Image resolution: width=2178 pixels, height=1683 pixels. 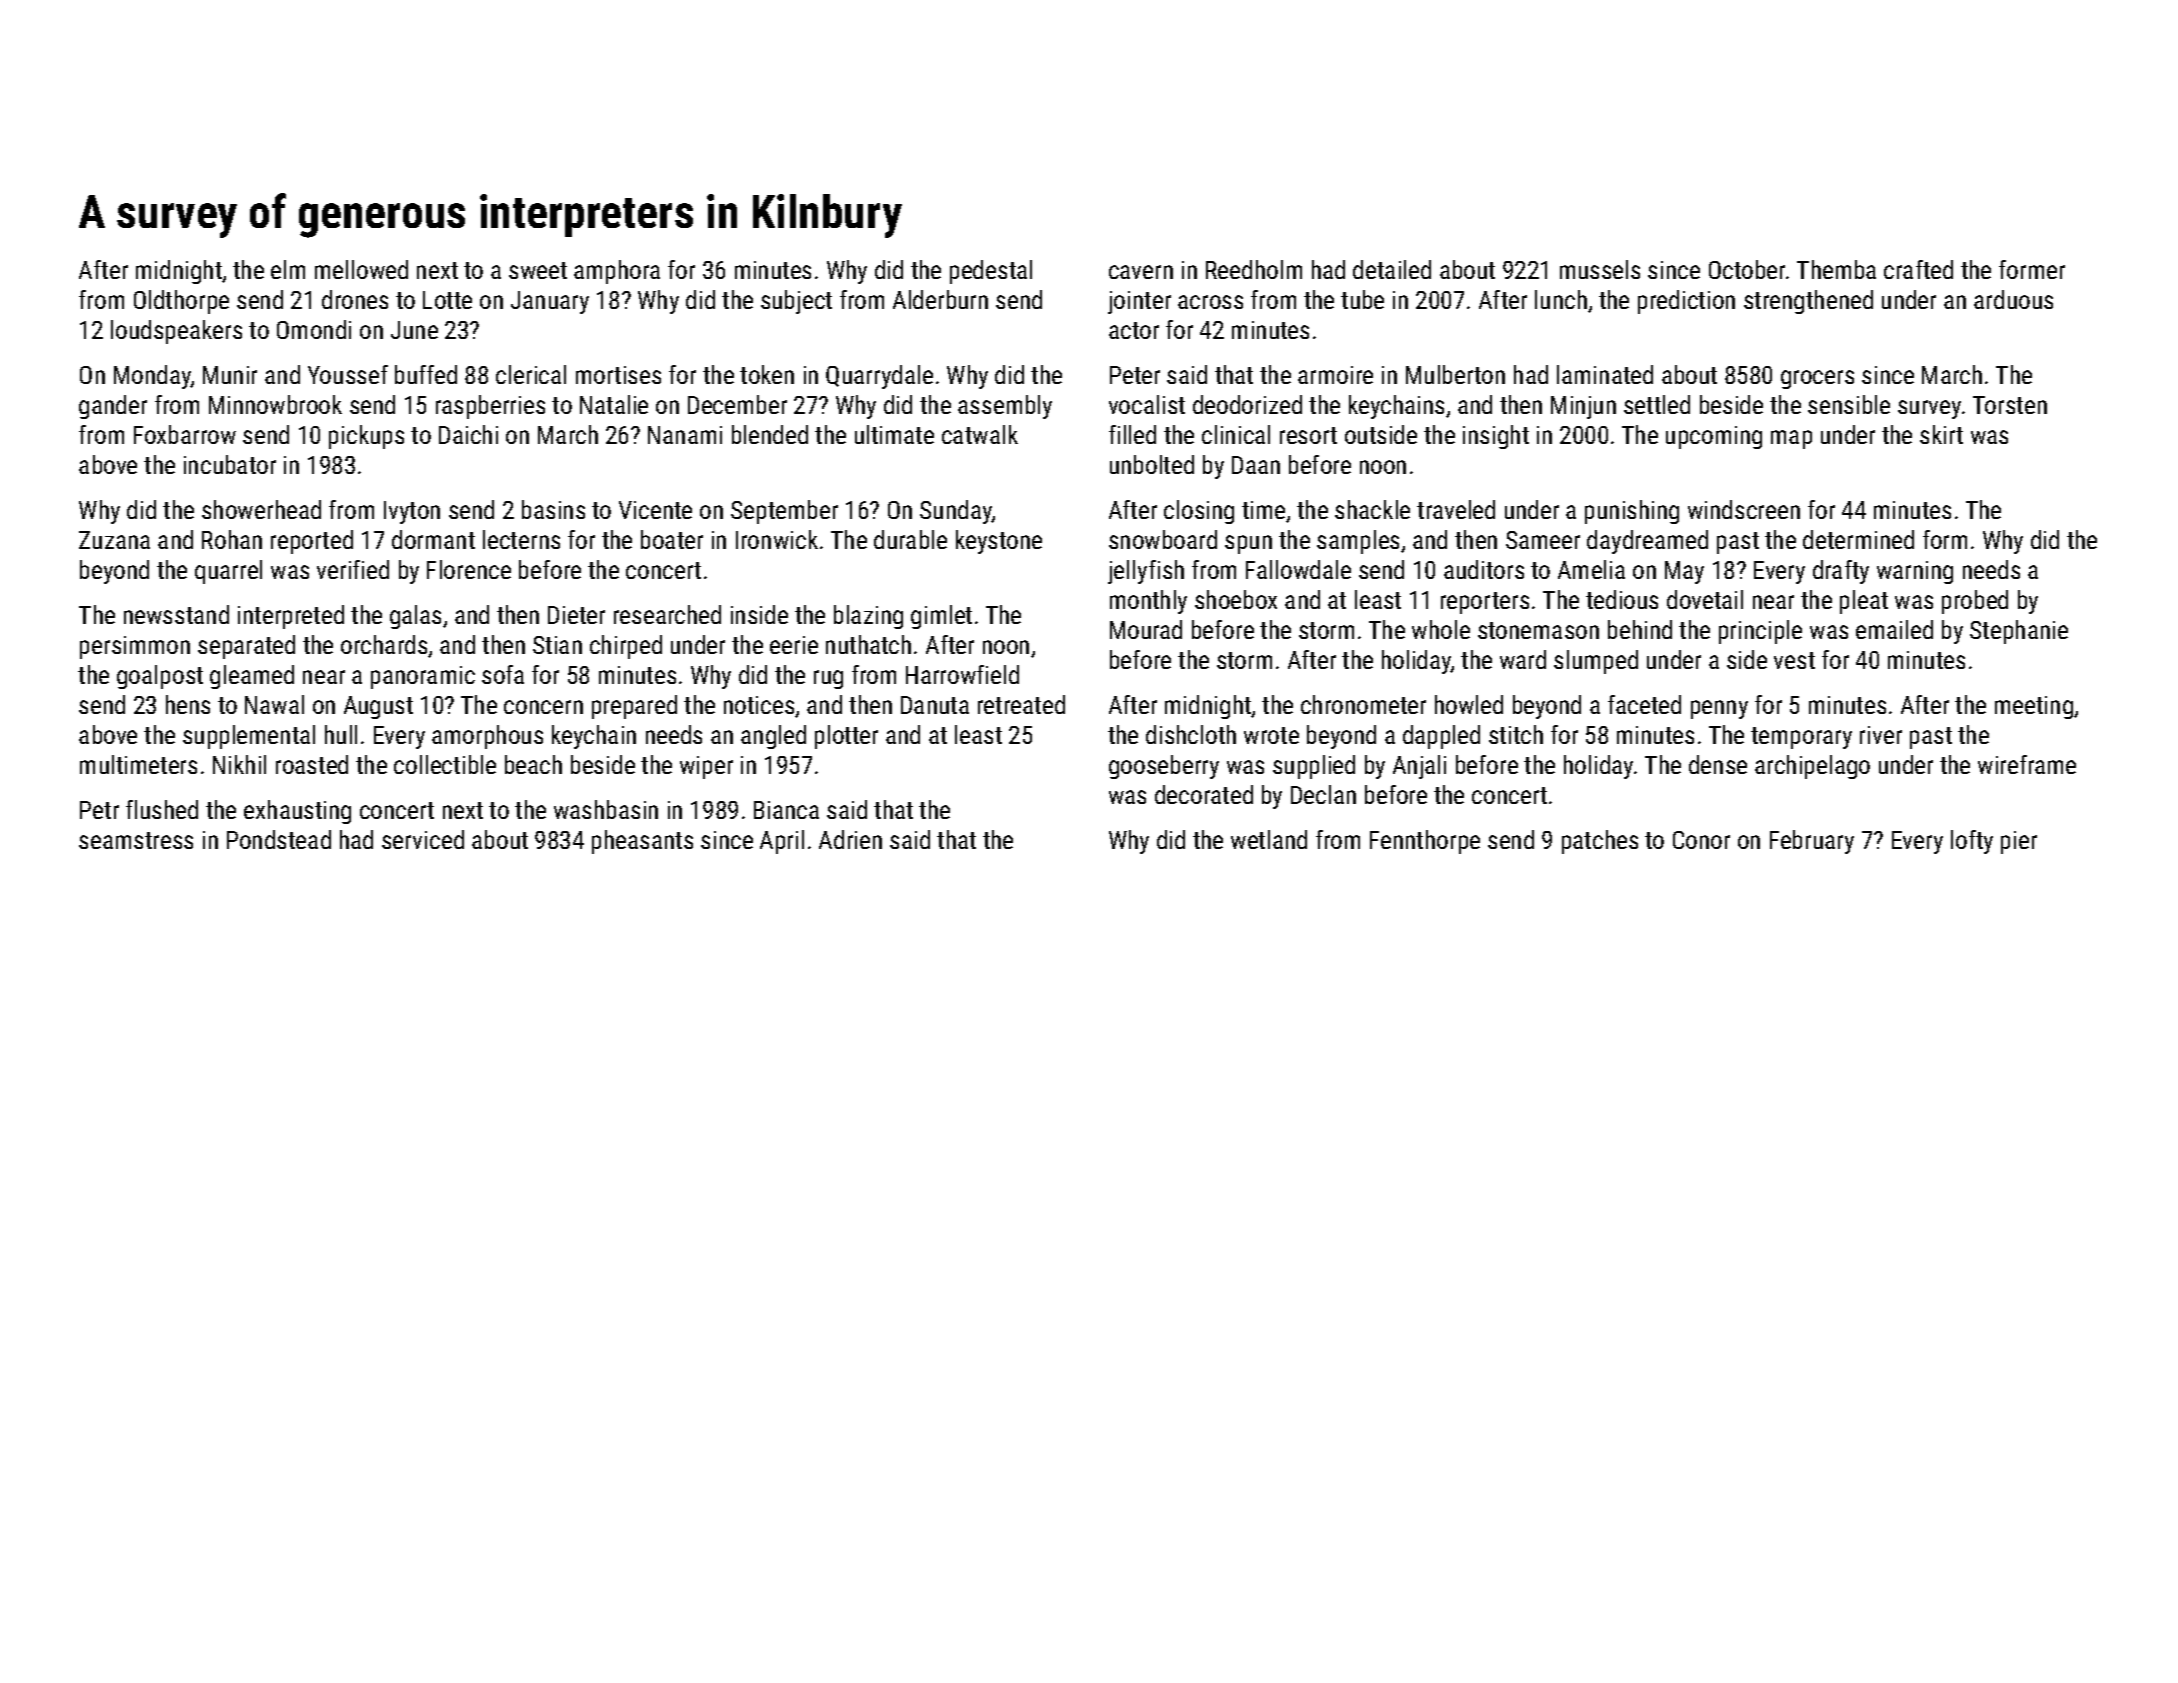 I want to click on Quarrydale, so click(x=879, y=377).
